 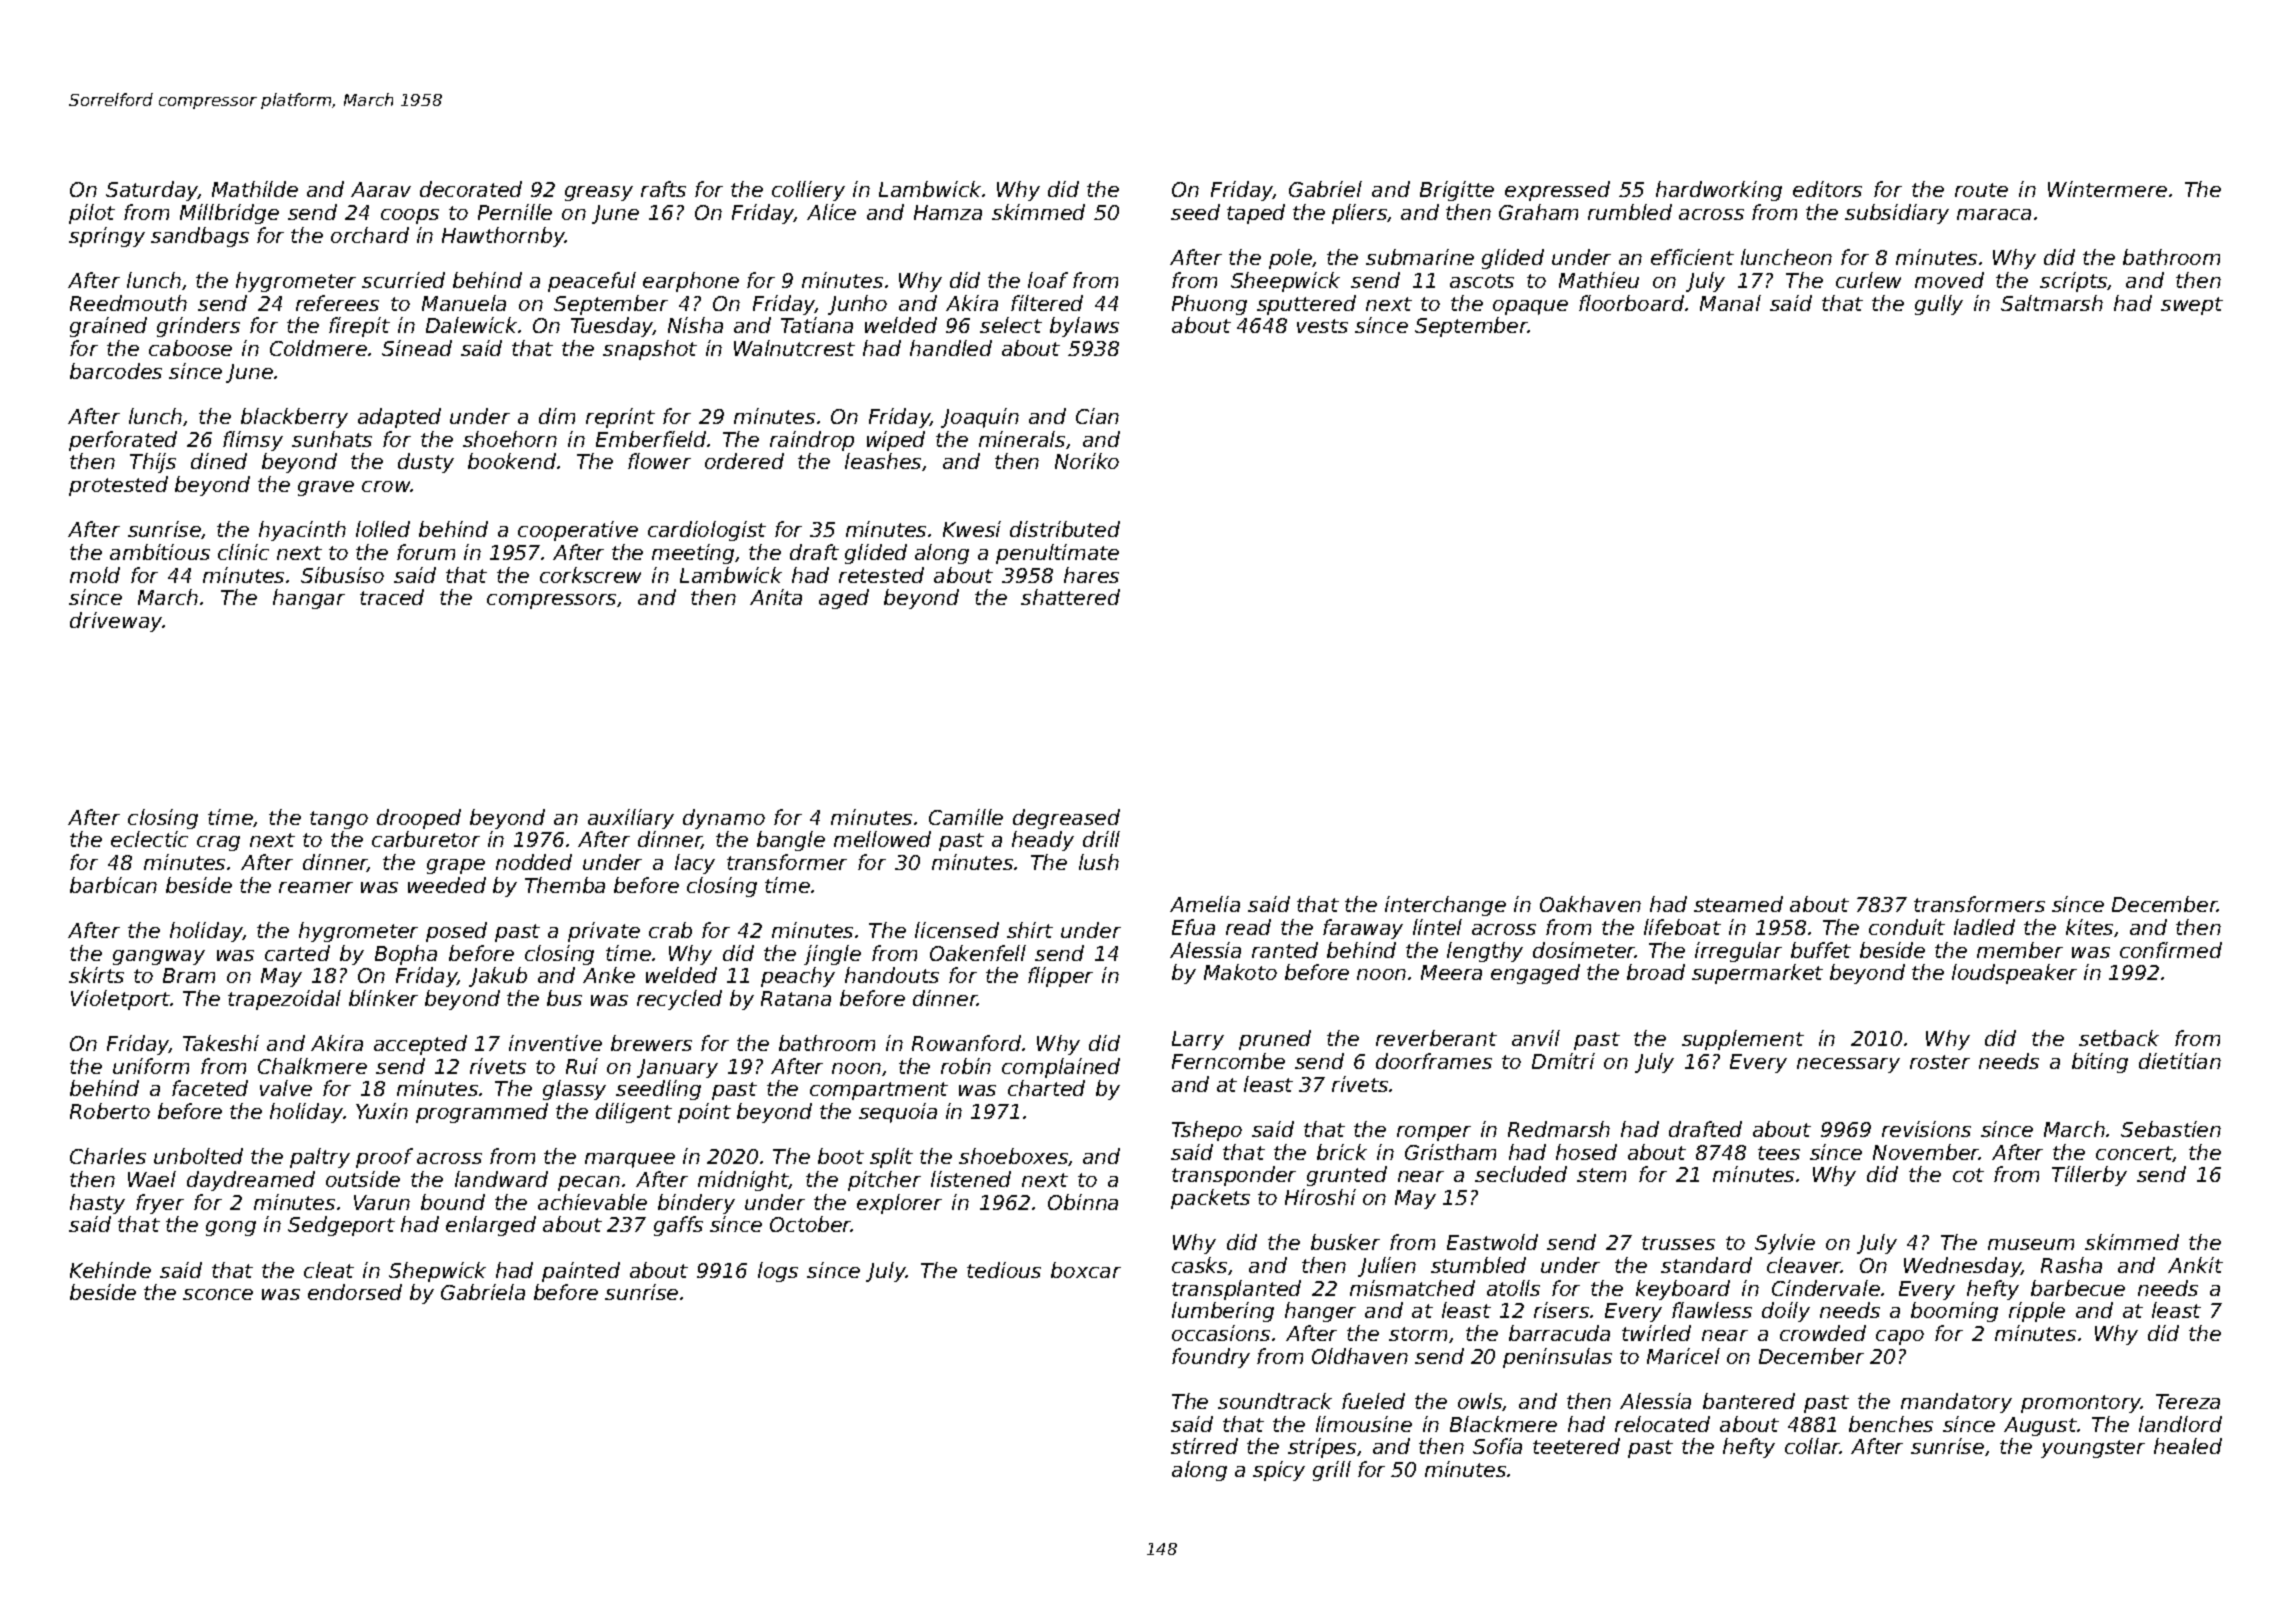 I want to click on supplement, so click(x=1743, y=1040).
